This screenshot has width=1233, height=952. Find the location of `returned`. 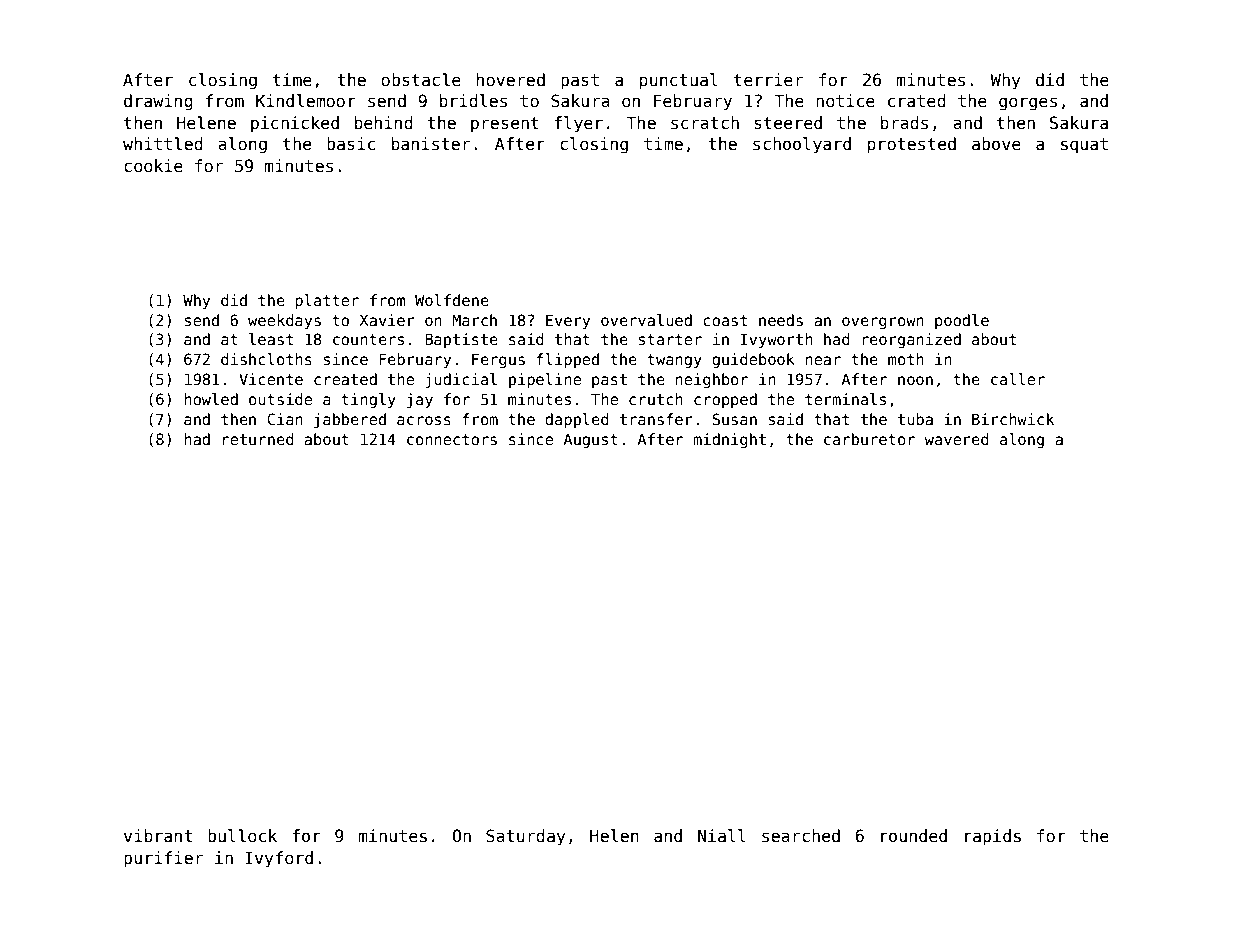

returned is located at coordinates (258, 439).
